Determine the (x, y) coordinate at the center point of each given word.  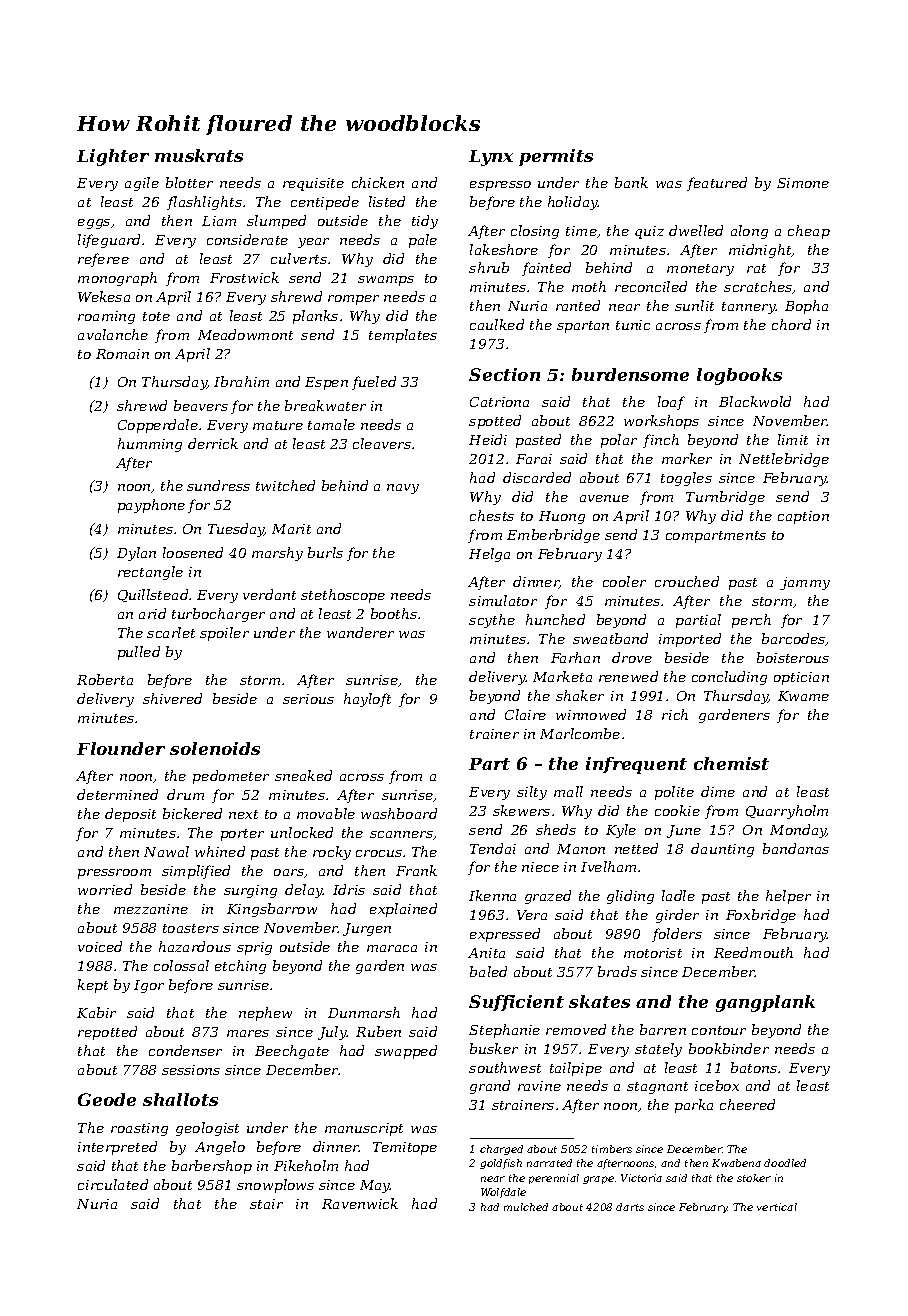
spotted (495, 422)
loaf (671, 403)
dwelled (696, 230)
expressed (505, 935)
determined (117, 794)
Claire (525, 714)
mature (278, 425)
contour (719, 1030)
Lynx (491, 158)
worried (105, 889)
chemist (731, 763)
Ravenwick (360, 1203)
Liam (219, 221)
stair (266, 1204)
